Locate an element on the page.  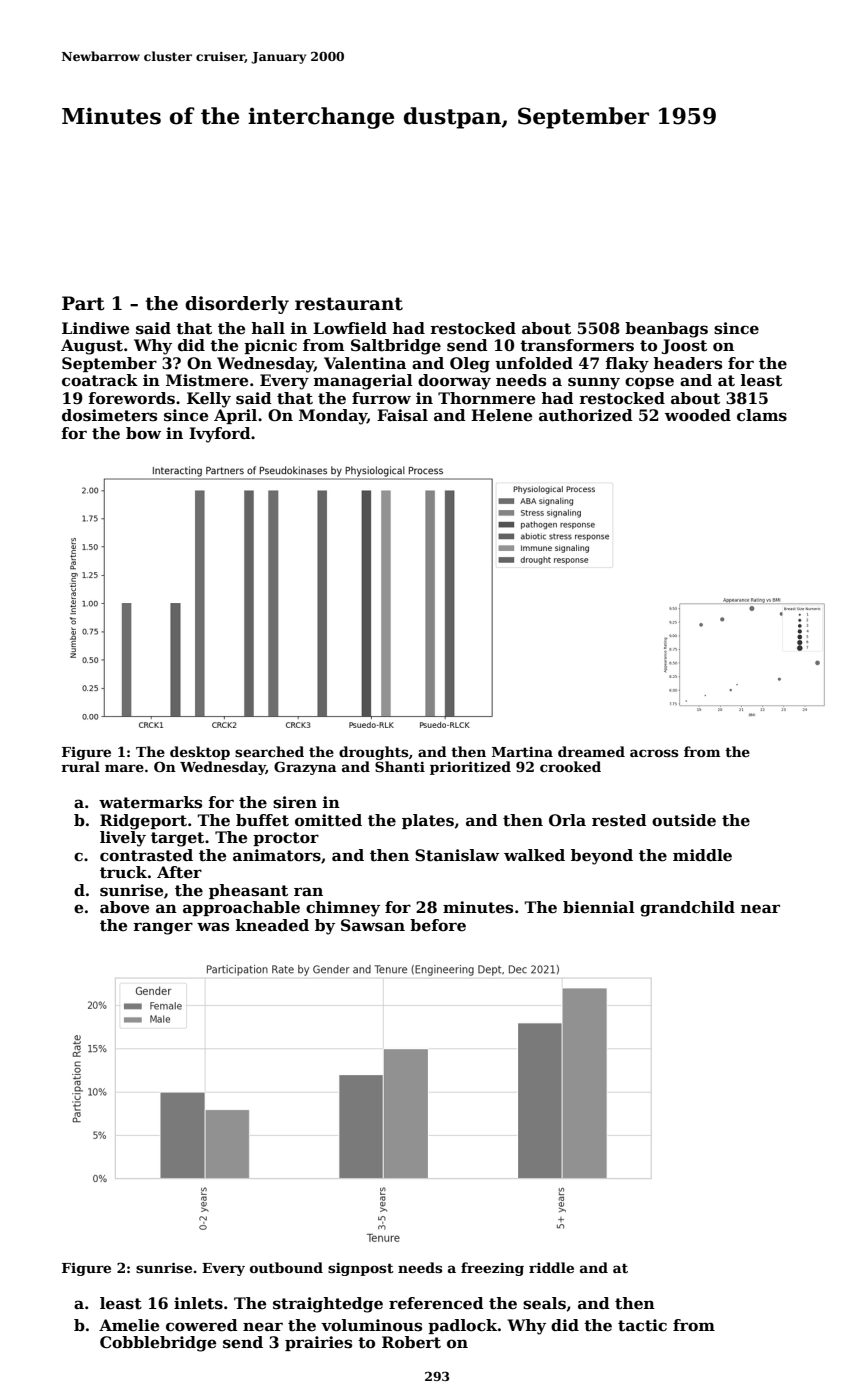
authorized is located at coordinates (586, 415).
